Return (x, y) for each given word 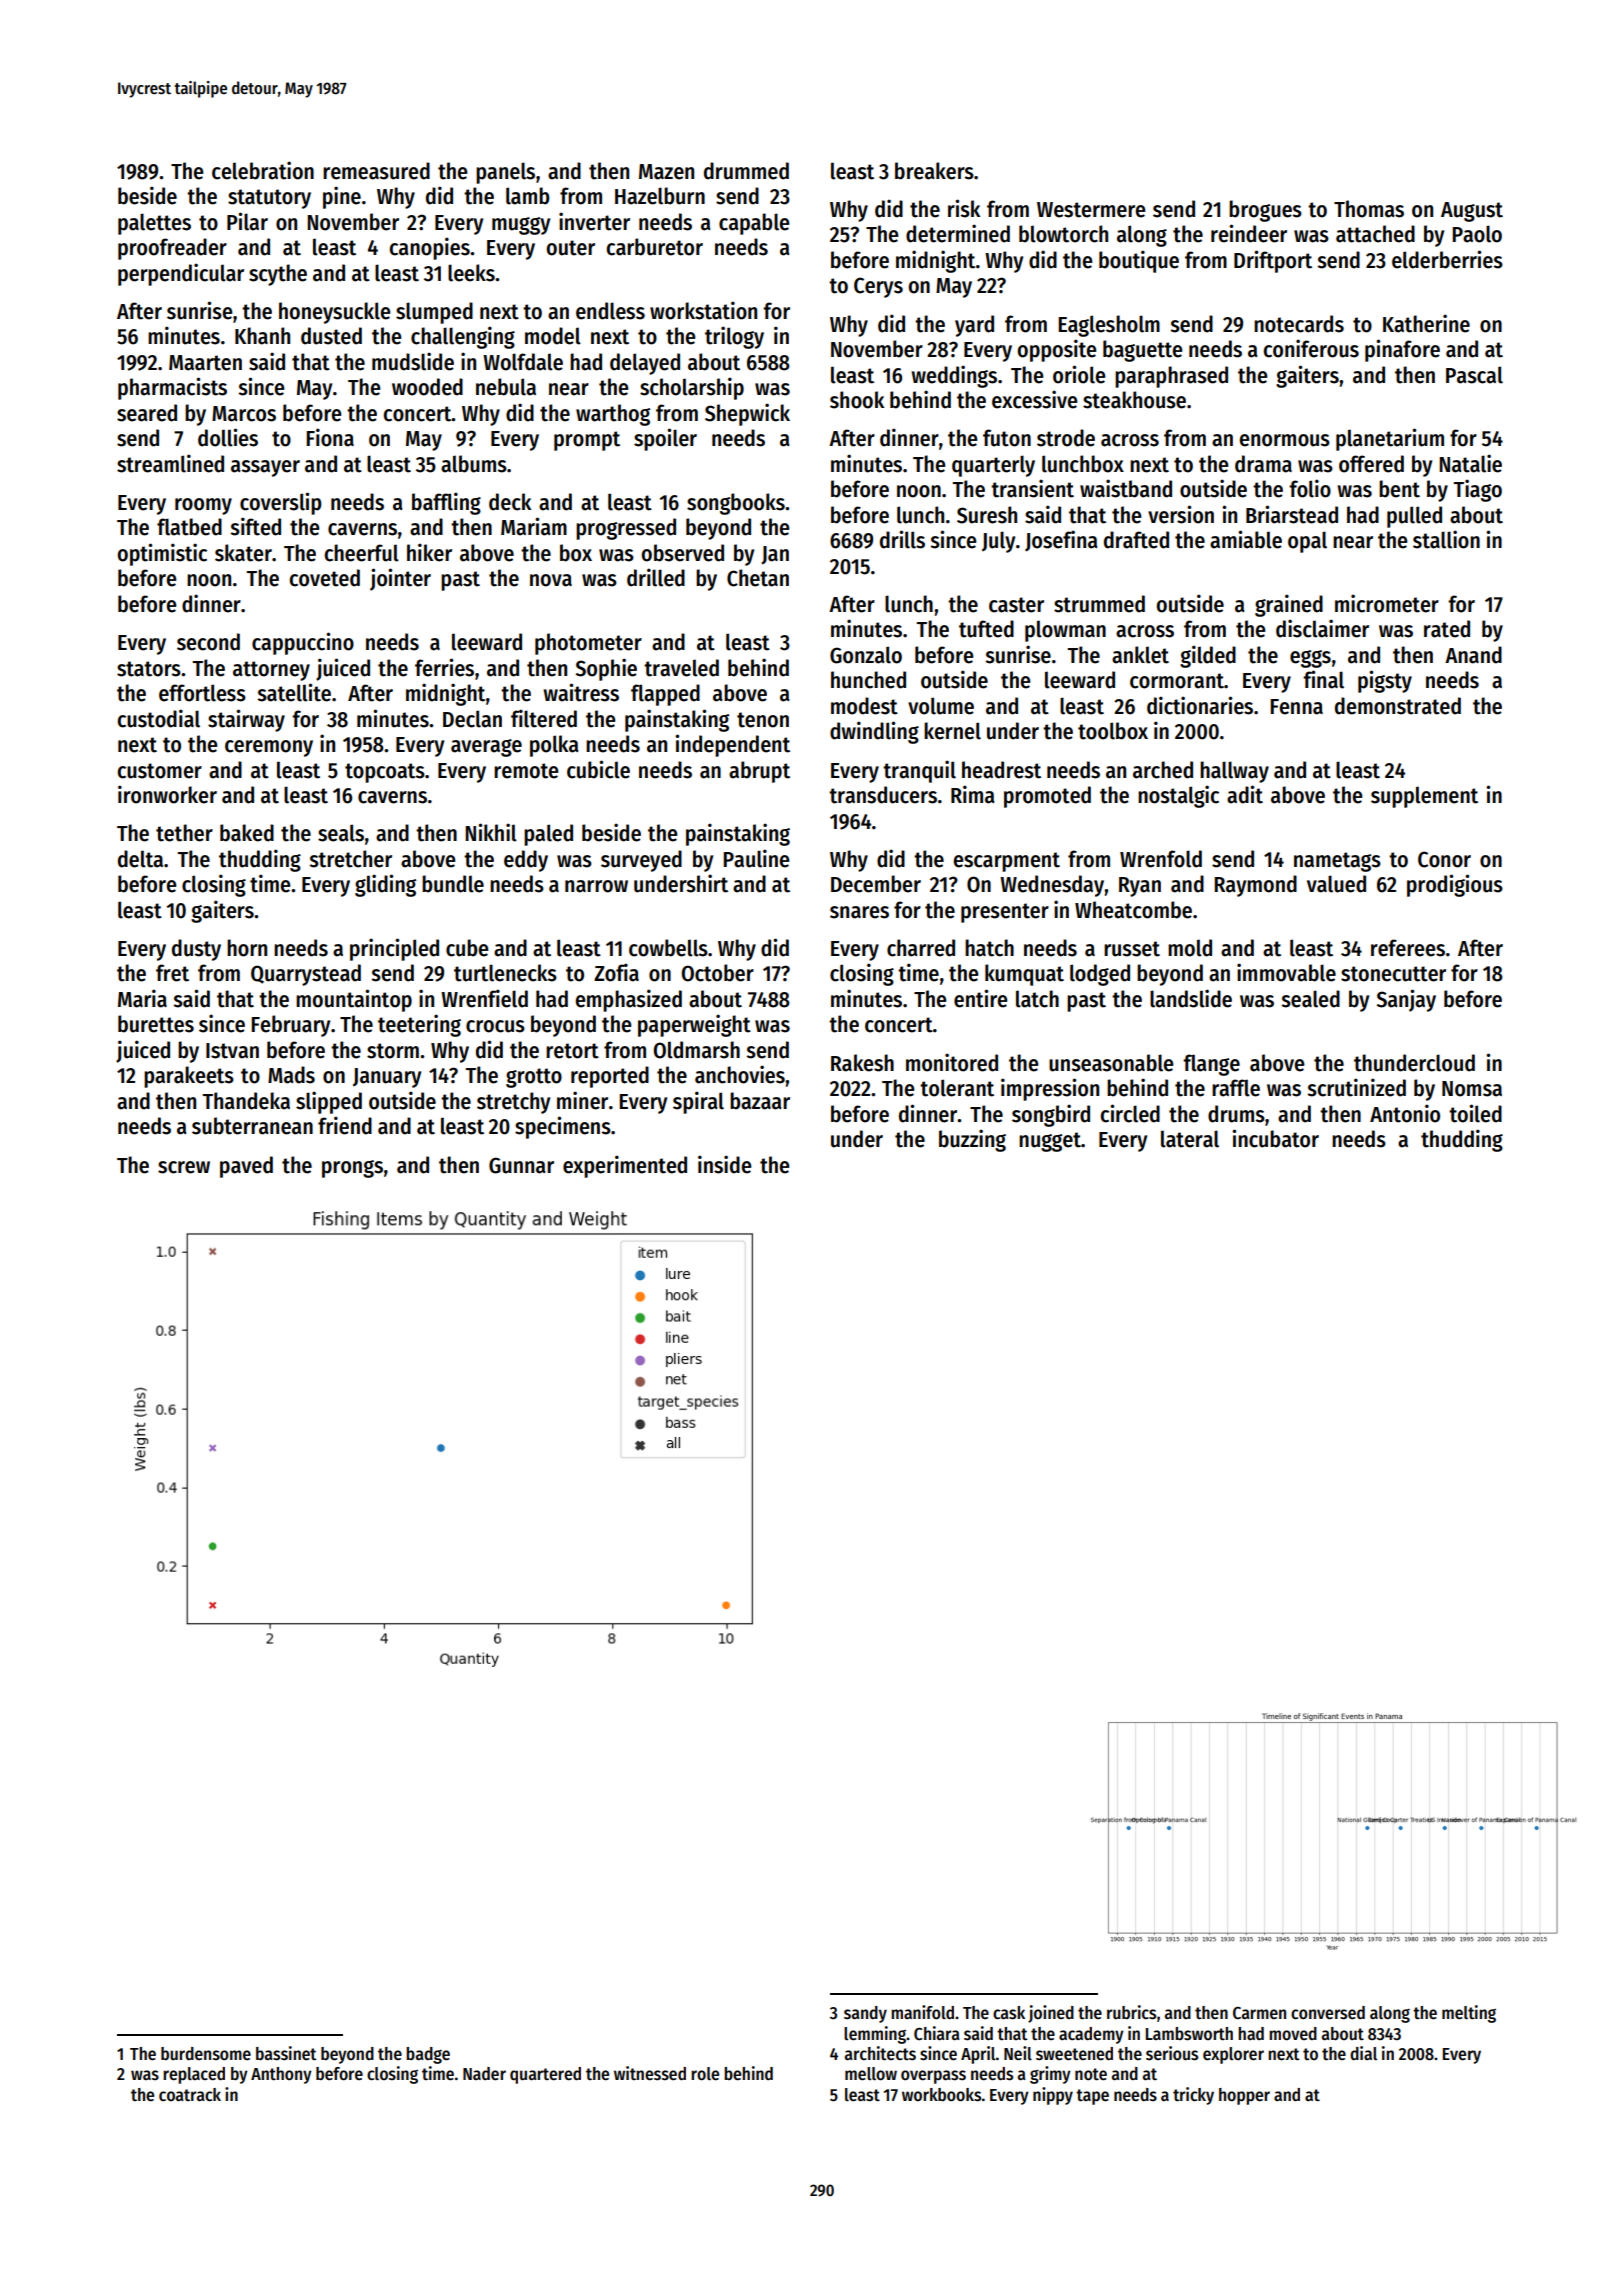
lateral (1190, 1139)
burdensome (206, 2054)
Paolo (1477, 234)
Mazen (666, 172)
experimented (625, 1166)
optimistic (162, 554)
